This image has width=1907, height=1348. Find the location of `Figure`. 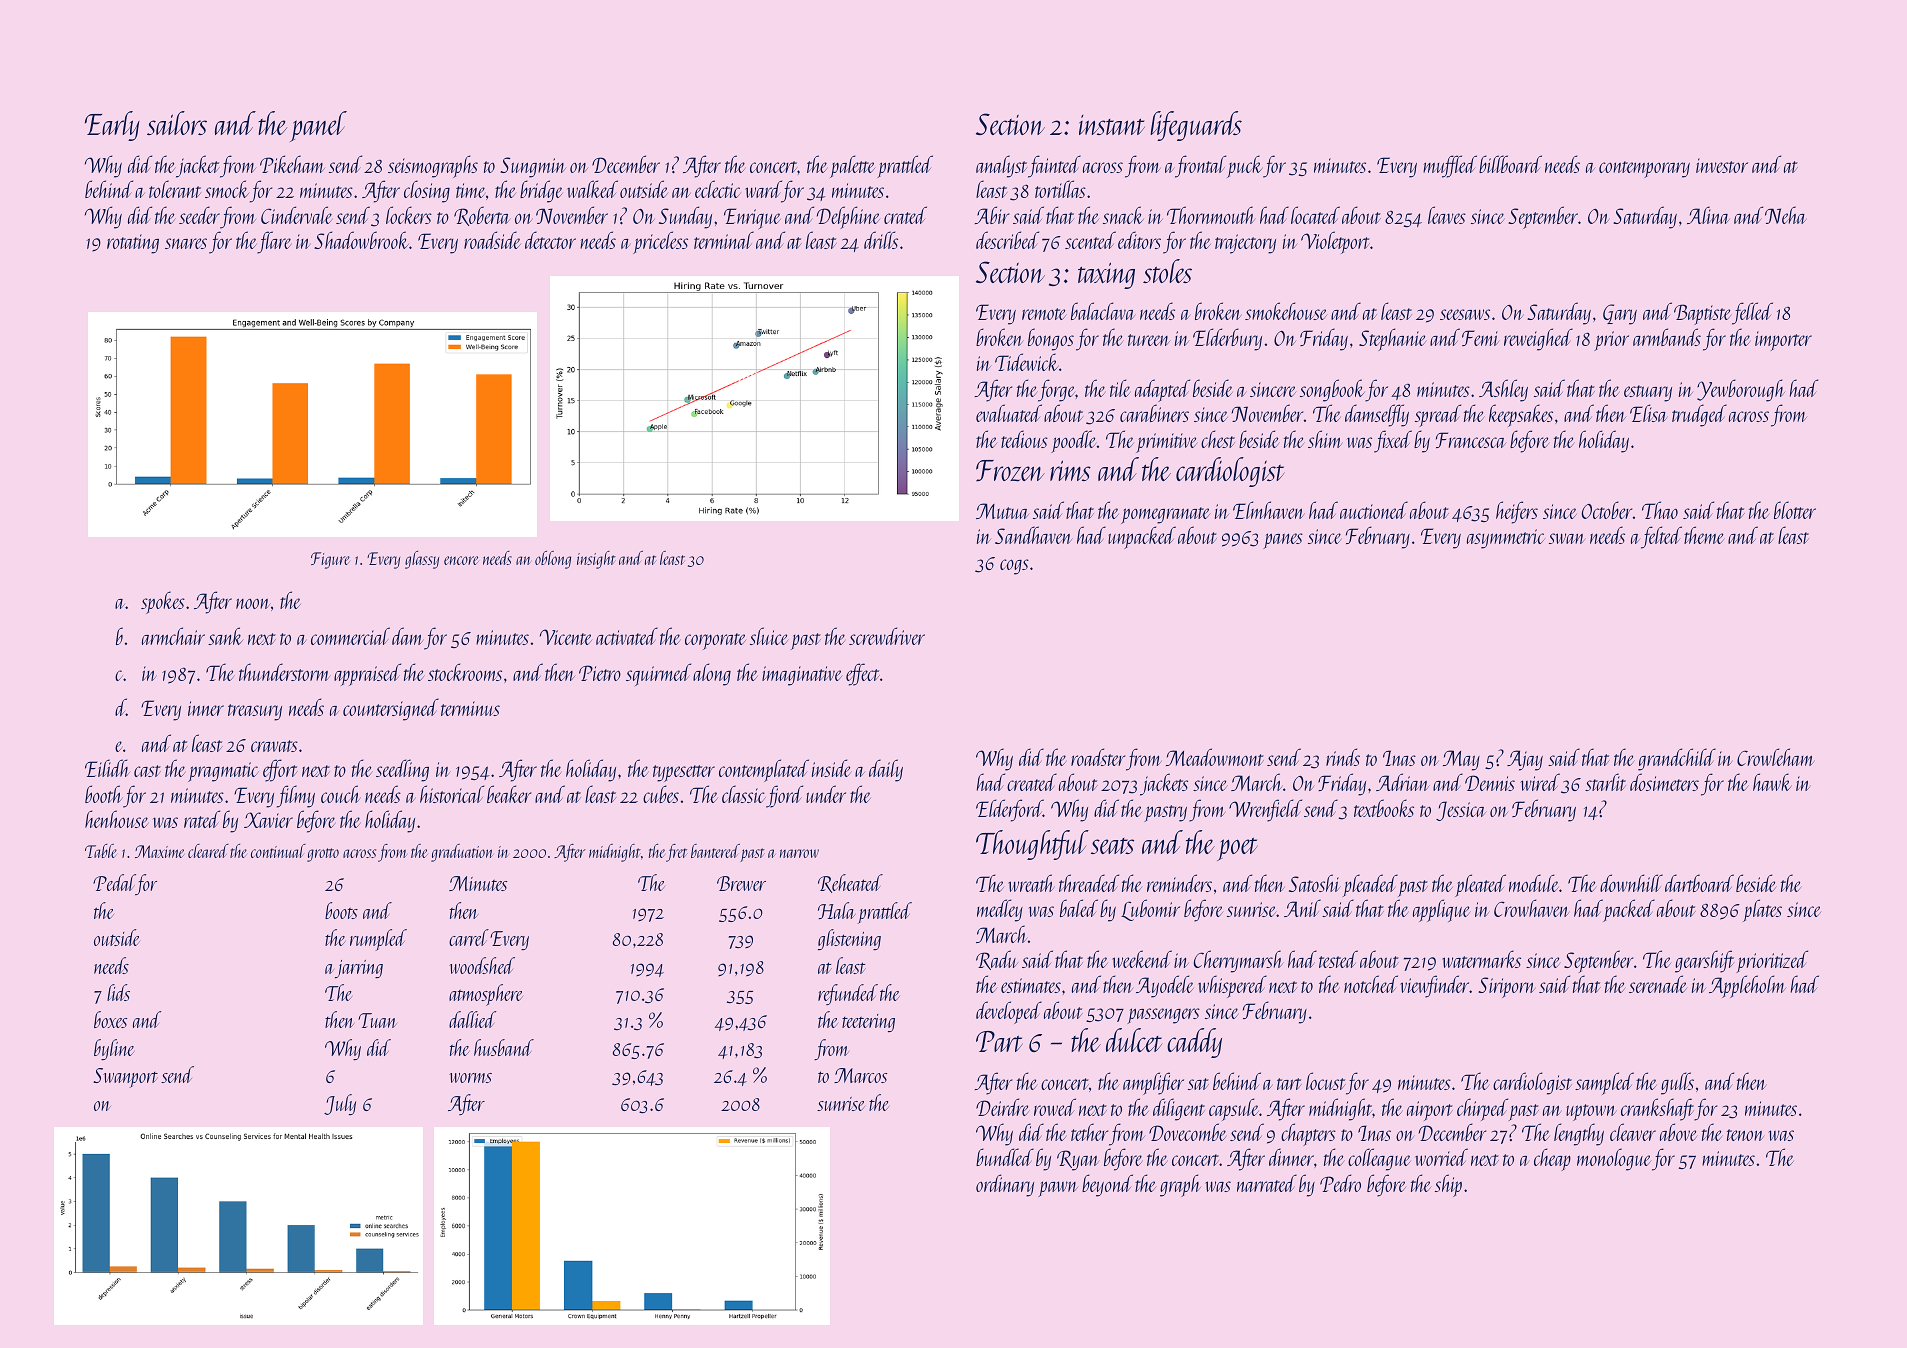

Figure is located at coordinates (330, 560).
